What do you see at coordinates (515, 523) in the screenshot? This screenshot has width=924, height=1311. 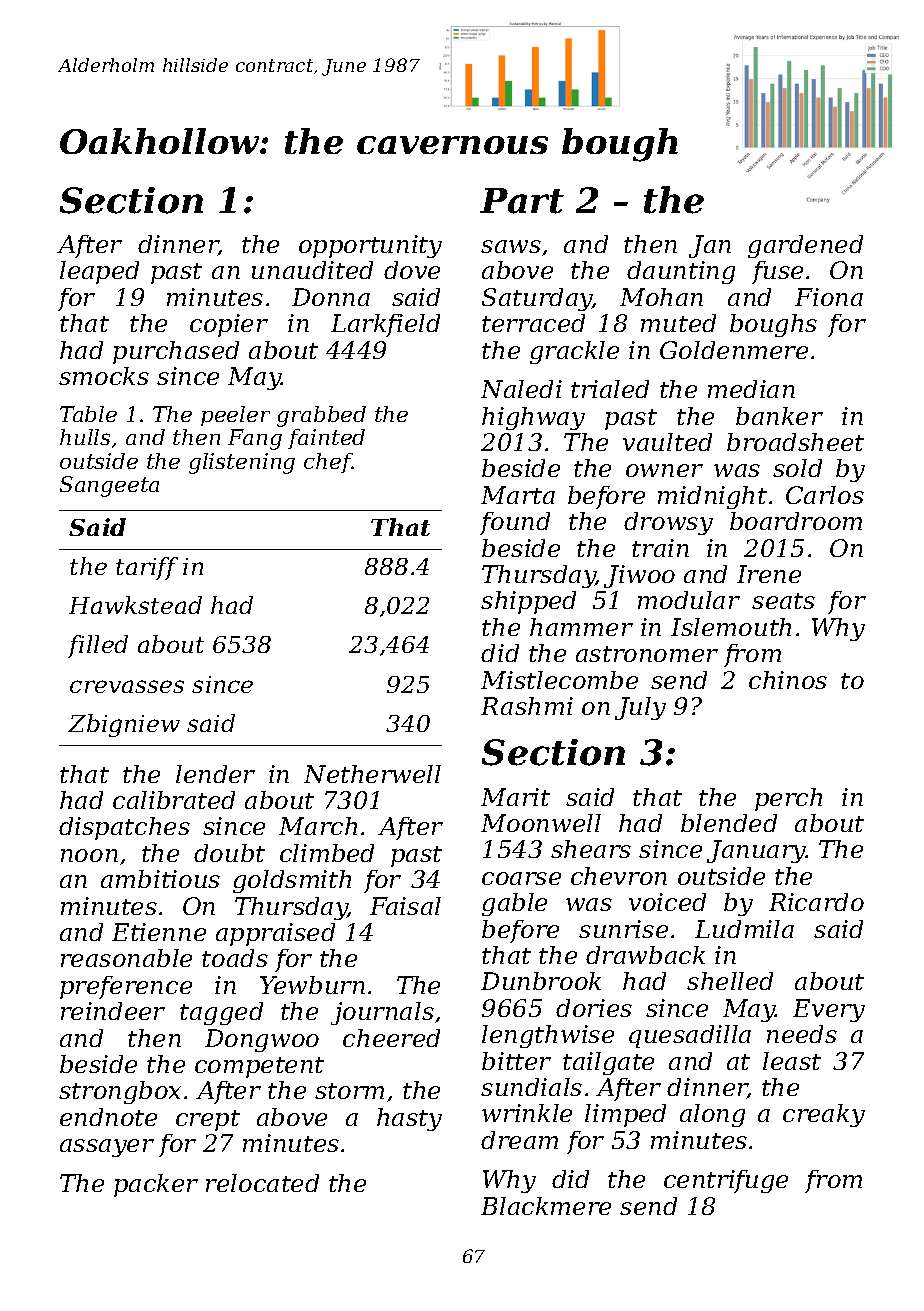 I see `found` at bounding box center [515, 523].
